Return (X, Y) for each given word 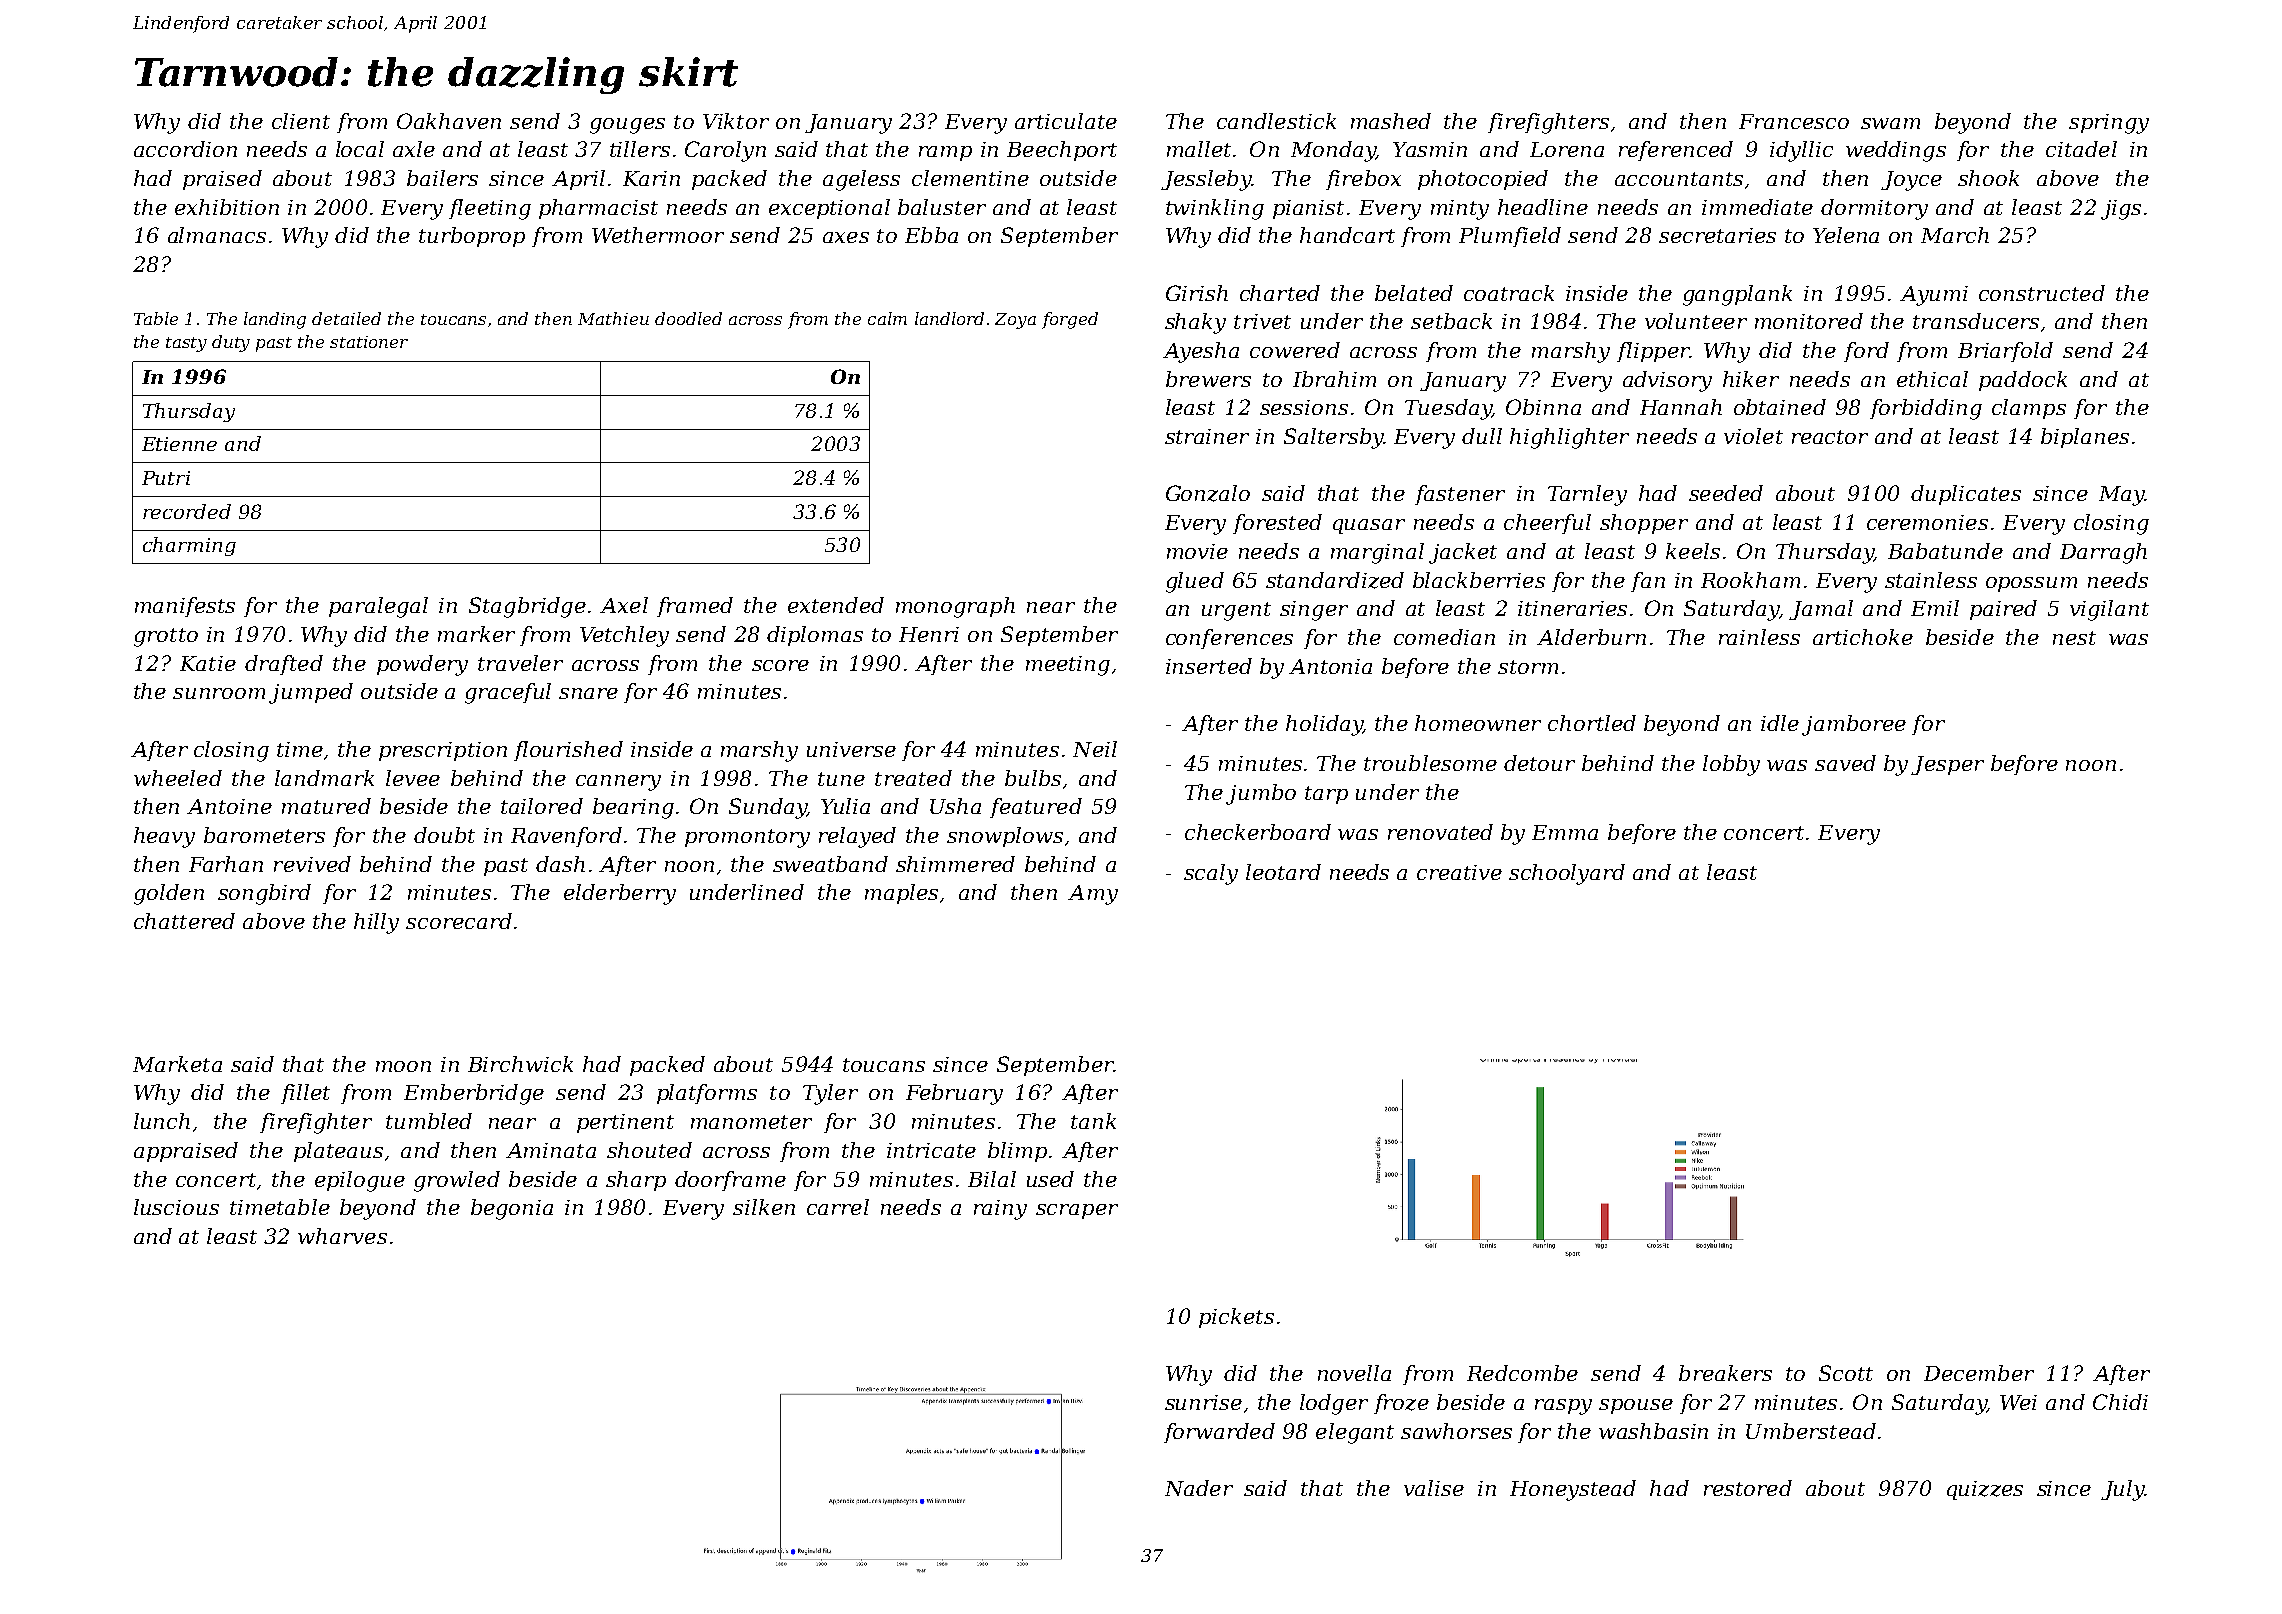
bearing (633, 808)
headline (1543, 207)
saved (1845, 763)
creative (1459, 872)
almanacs (217, 235)
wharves (342, 1236)
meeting (1068, 666)
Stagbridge (527, 607)
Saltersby (1334, 438)
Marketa (177, 1064)
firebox (1363, 180)
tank (1093, 1121)
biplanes (2085, 438)
